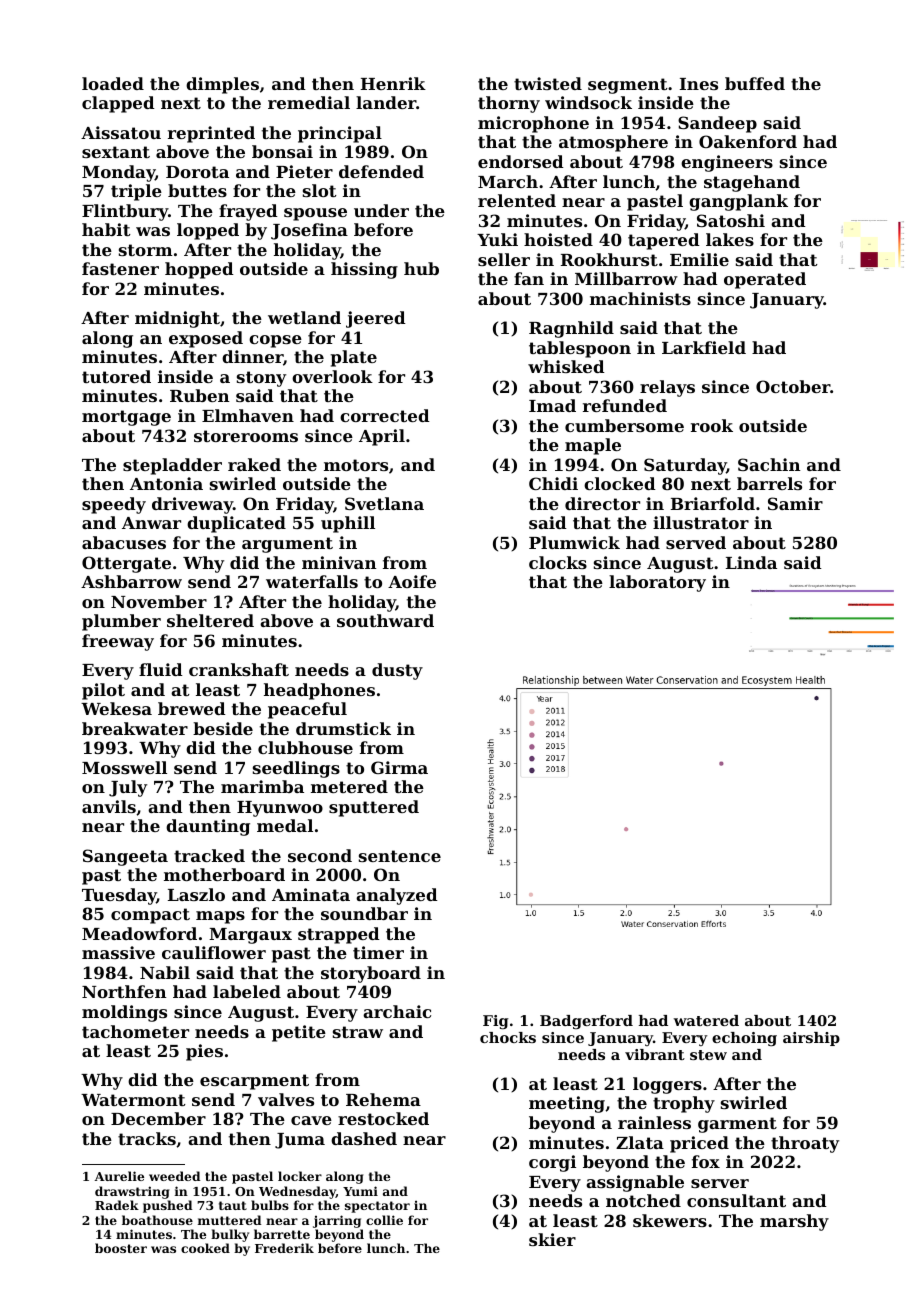  What do you see at coordinates (755, 83) in the document?
I see `buffed` at bounding box center [755, 83].
